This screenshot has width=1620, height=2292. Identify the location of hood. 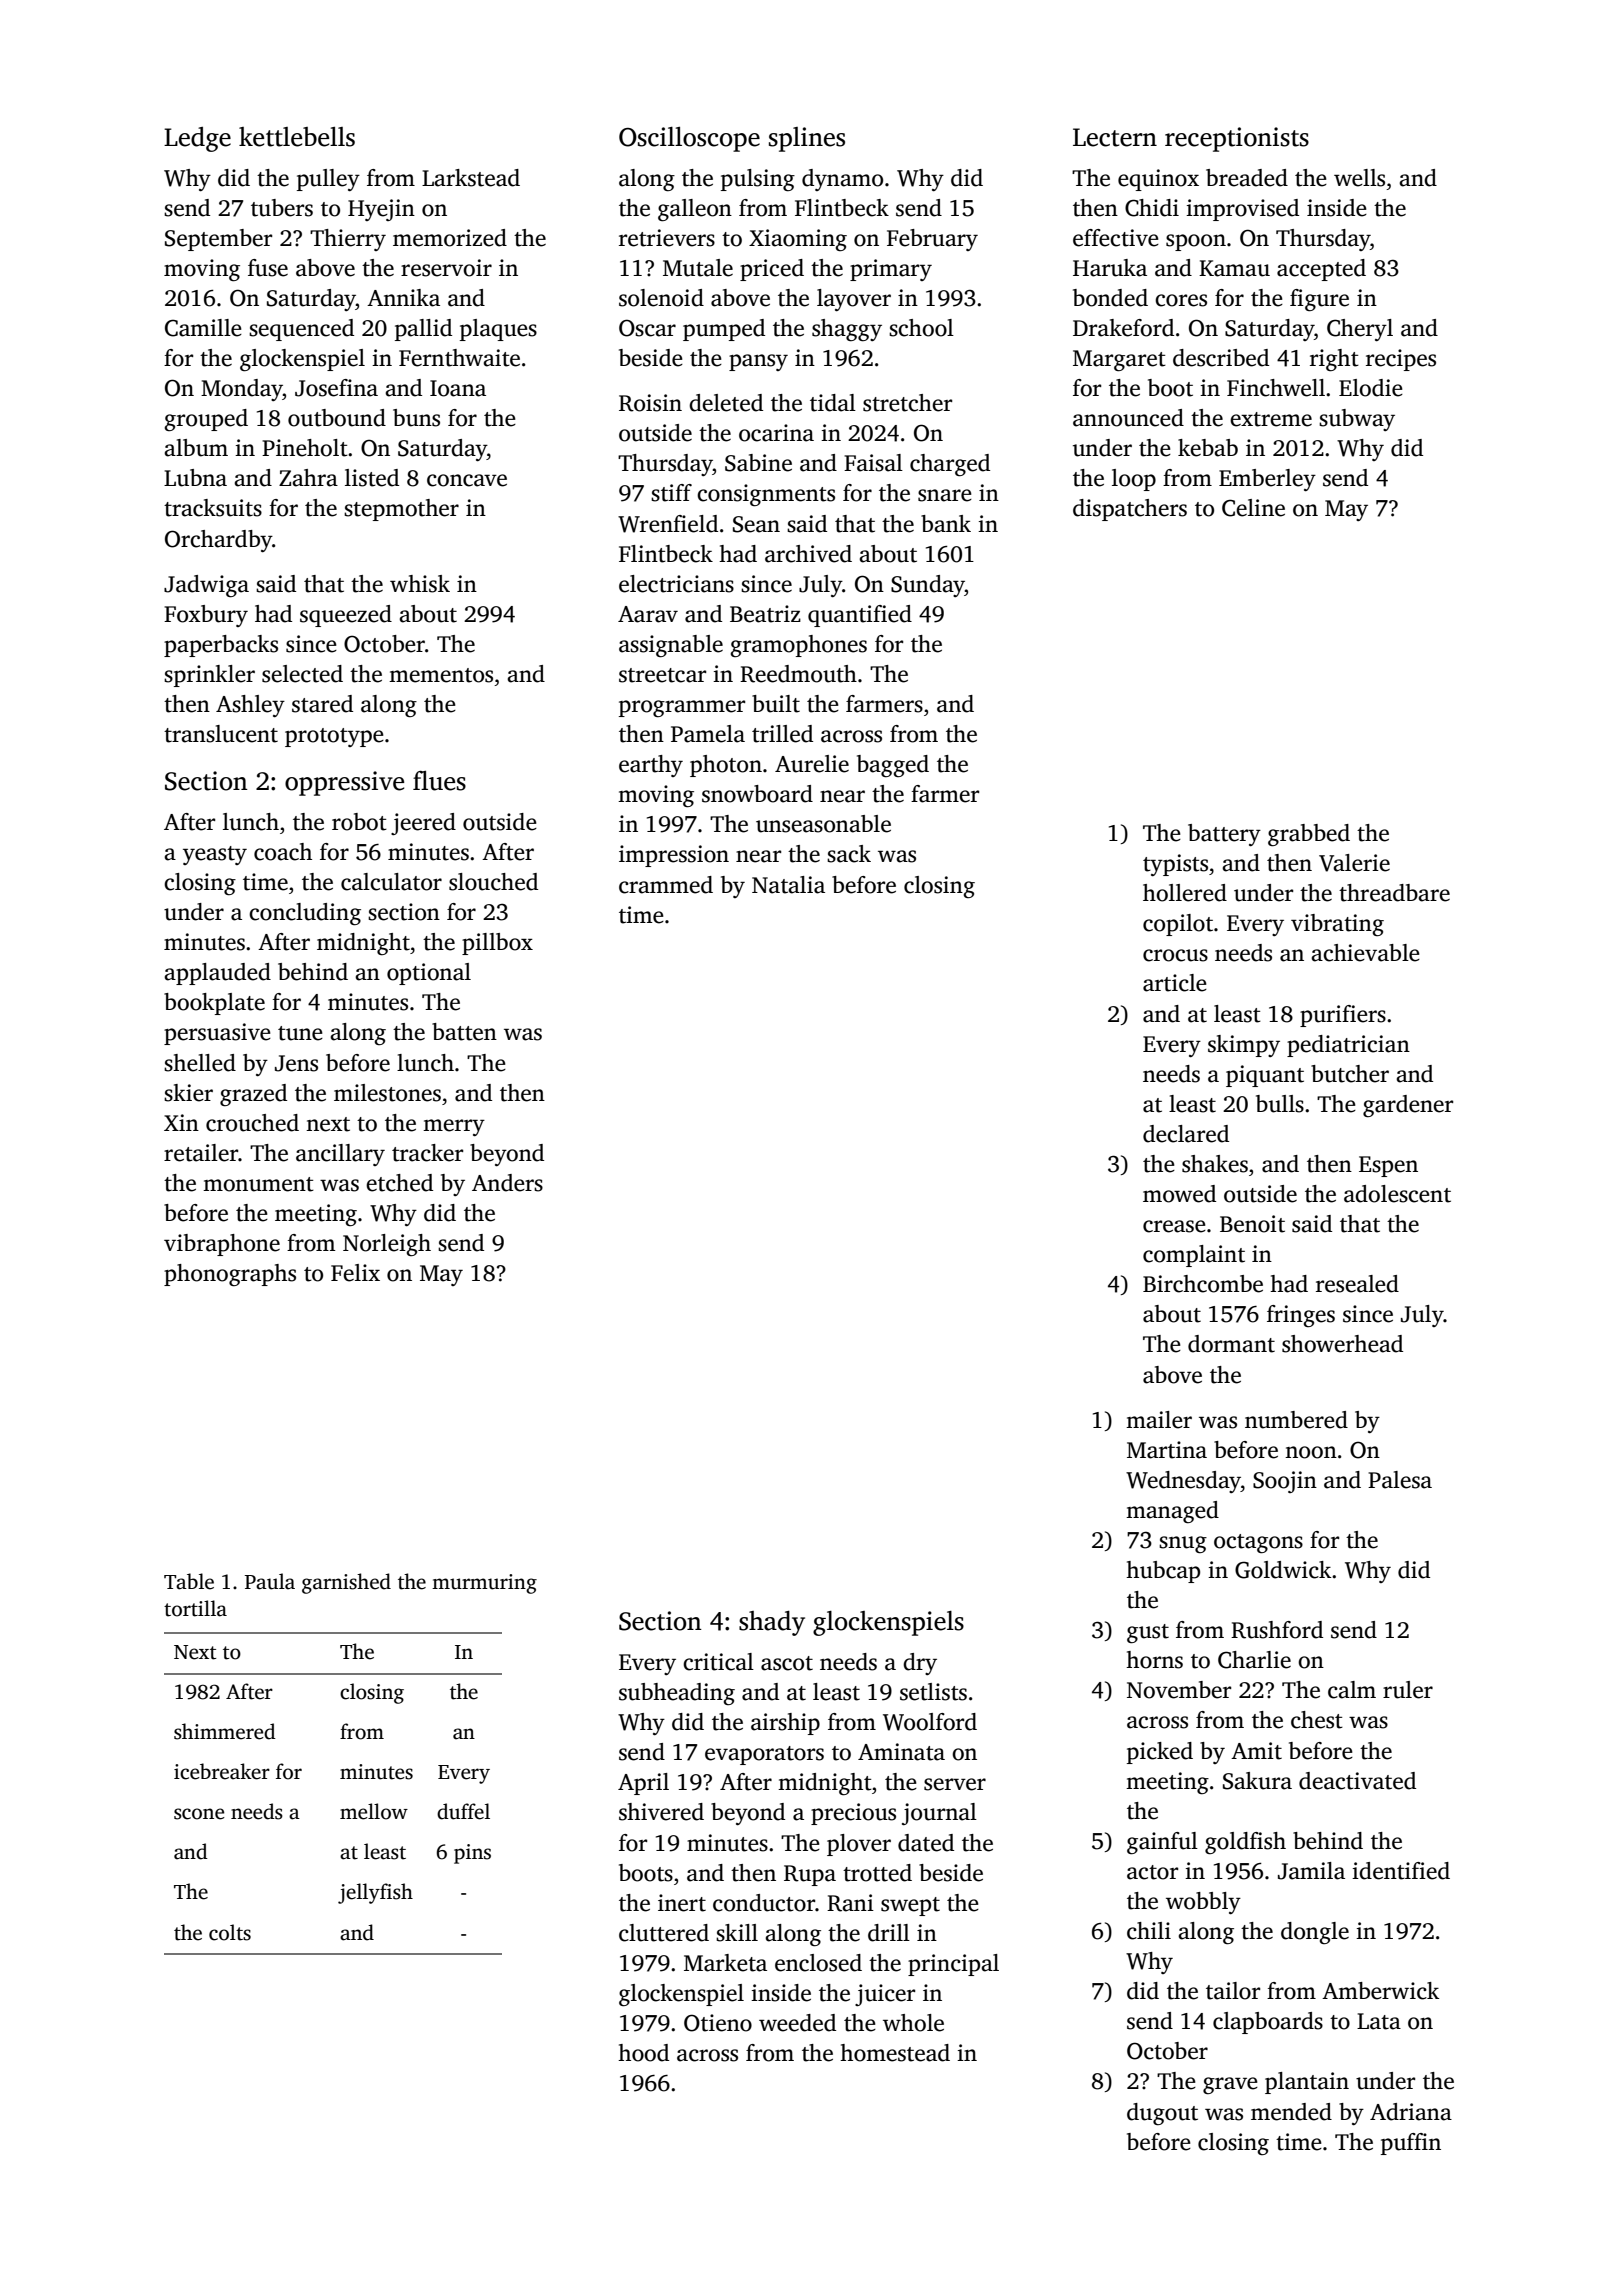
(643, 2053).
